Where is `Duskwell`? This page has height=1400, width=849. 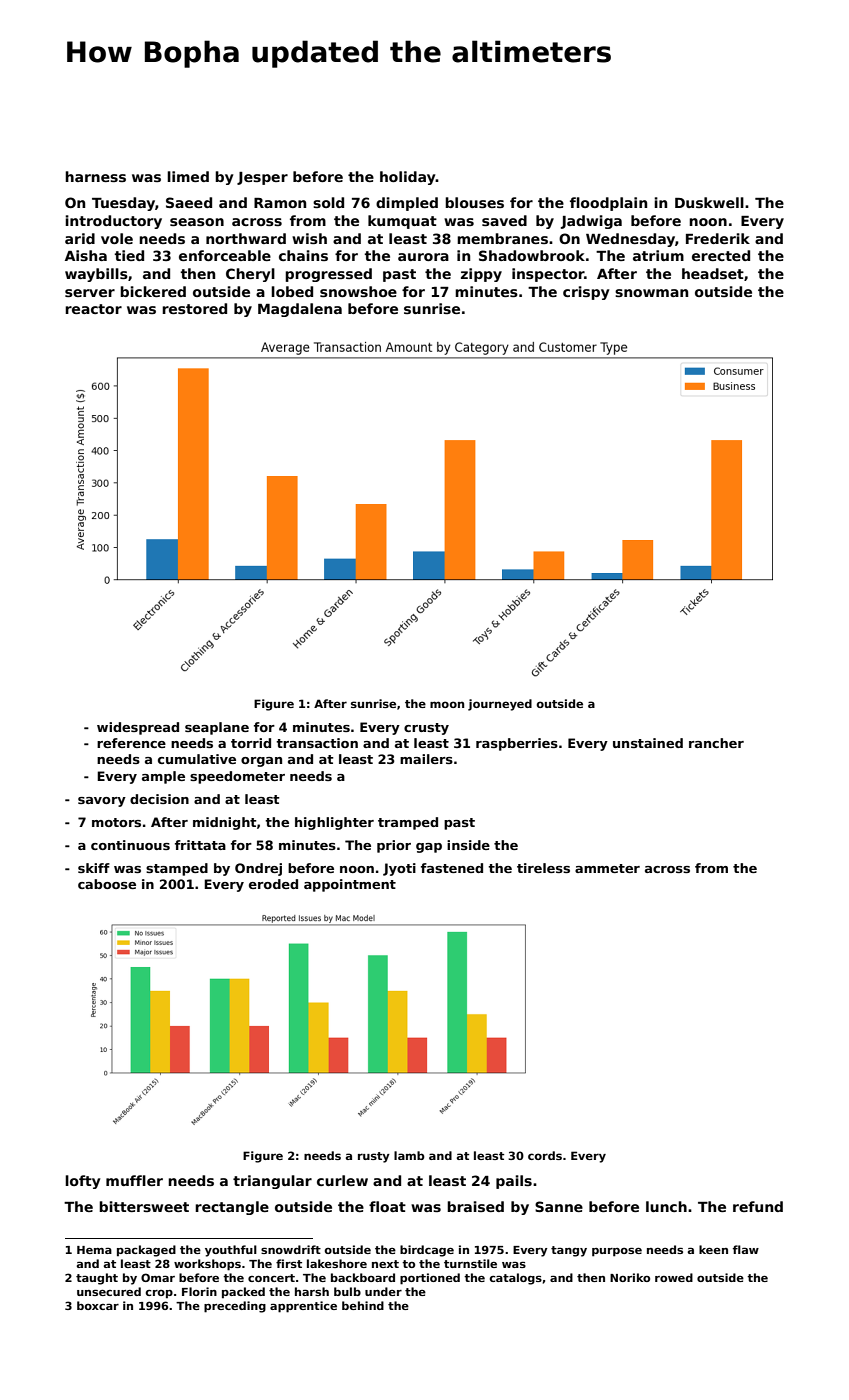
Duskwell is located at coordinates (709, 202).
